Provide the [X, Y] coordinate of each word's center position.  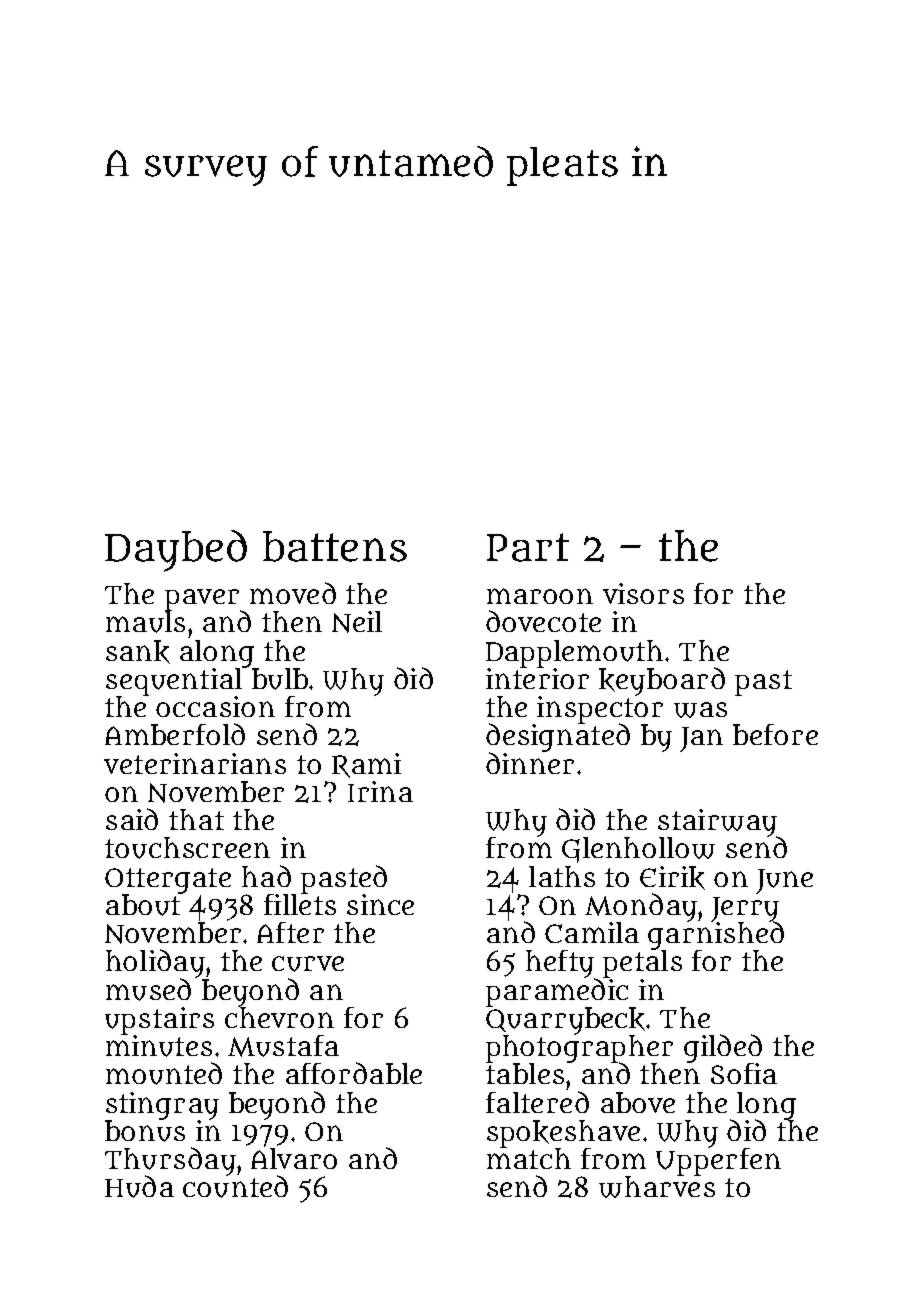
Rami [366, 765]
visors [643, 593]
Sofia [744, 1073]
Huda [139, 1186]
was [700, 710]
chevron [279, 1017]
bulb [280, 679]
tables [525, 1073]
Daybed [176, 551]
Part [528, 547]
